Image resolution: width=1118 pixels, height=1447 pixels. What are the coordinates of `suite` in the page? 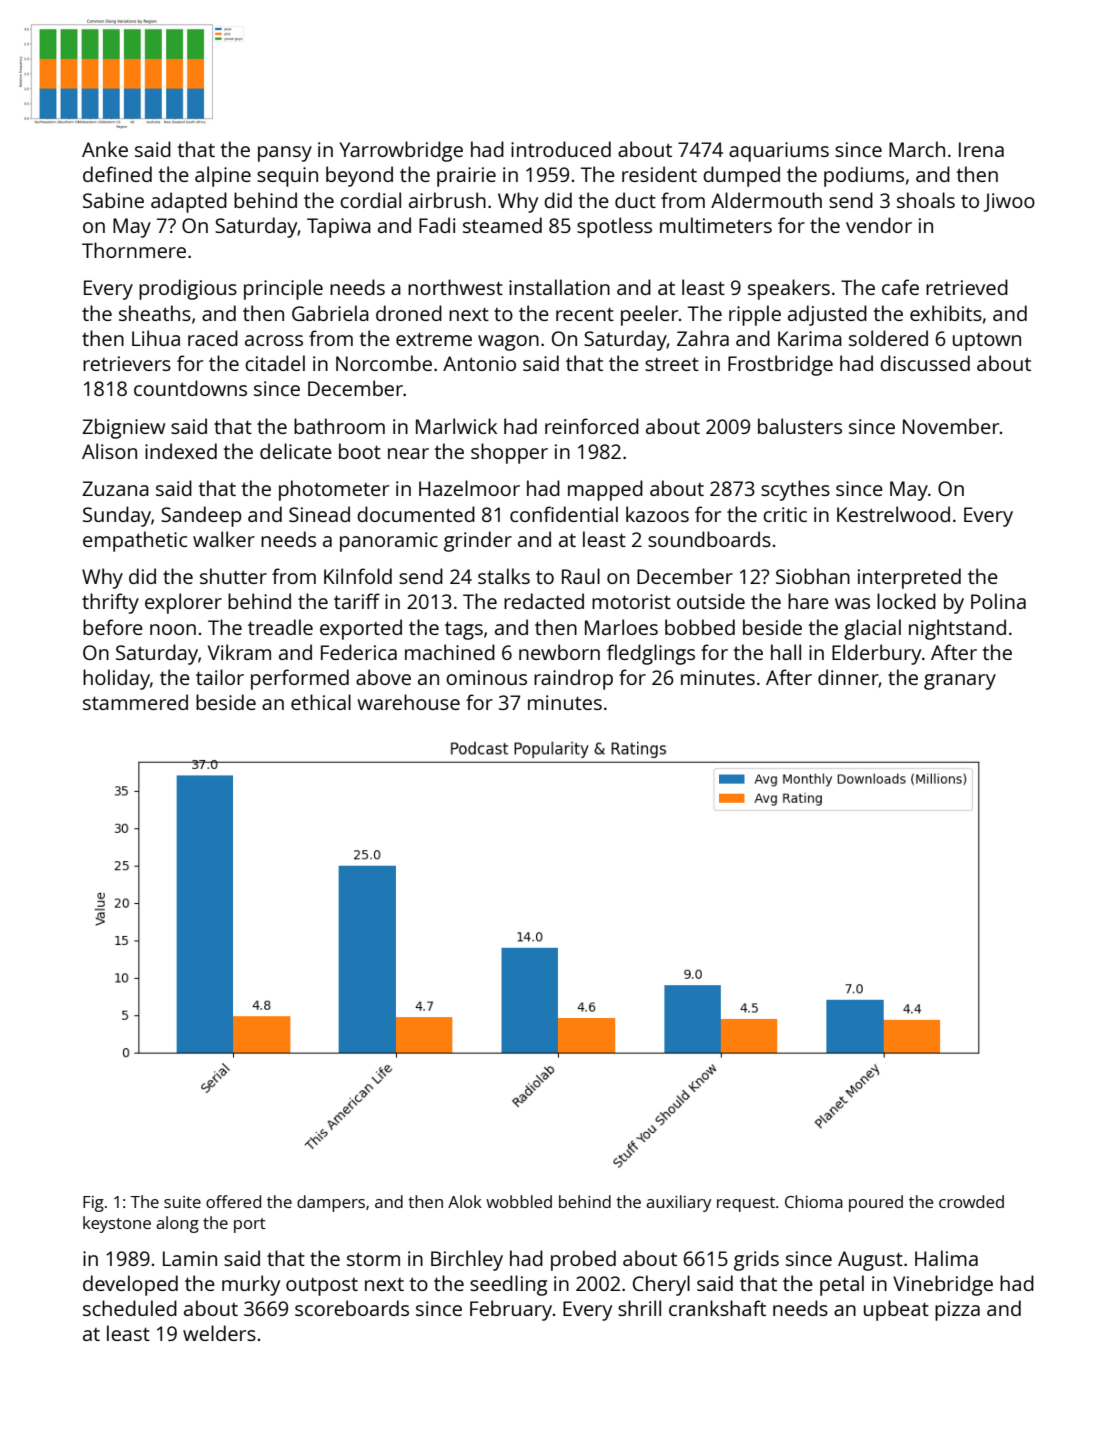 It's located at (182, 1202).
